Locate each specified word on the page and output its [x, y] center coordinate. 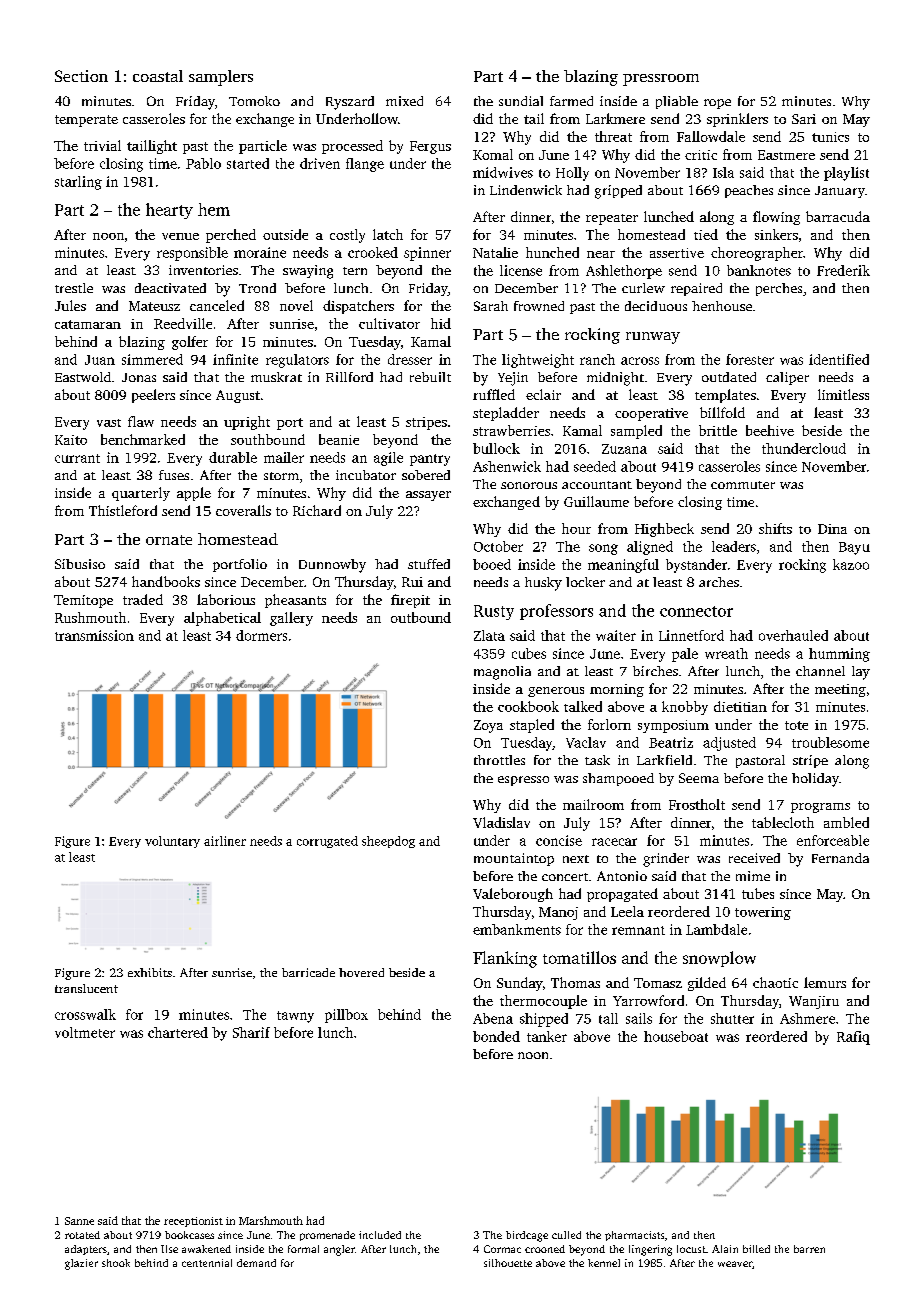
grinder [666, 860]
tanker [547, 1036]
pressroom [661, 80]
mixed [404, 101]
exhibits [150, 972]
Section [81, 76]
